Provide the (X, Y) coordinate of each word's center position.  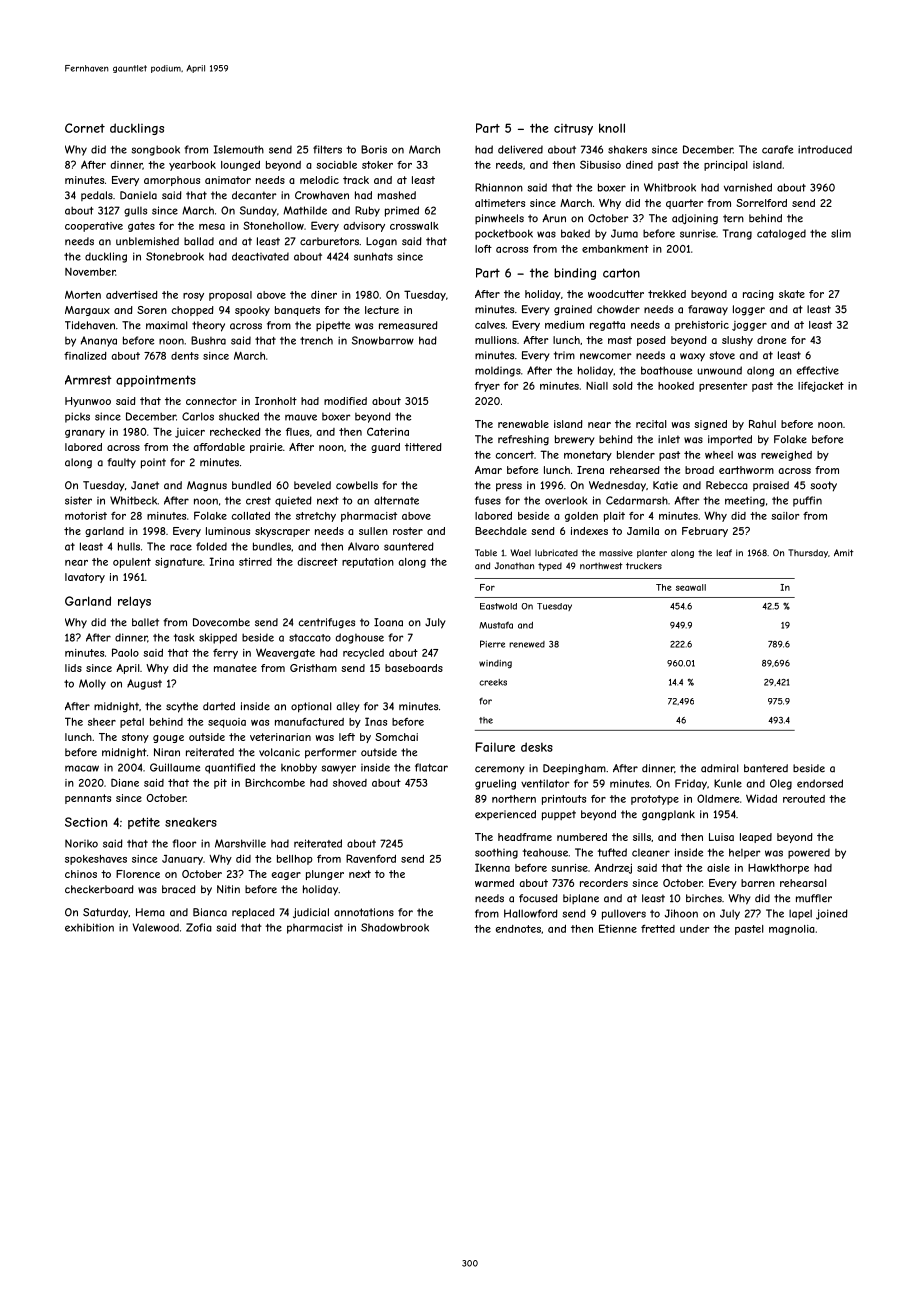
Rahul (762, 424)
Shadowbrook (395, 927)
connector (211, 401)
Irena (590, 470)
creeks (493, 682)
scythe (182, 707)
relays (134, 602)
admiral (720, 768)
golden (581, 517)
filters (327, 149)
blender (636, 455)
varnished (748, 187)
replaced (253, 913)
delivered (520, 149)
